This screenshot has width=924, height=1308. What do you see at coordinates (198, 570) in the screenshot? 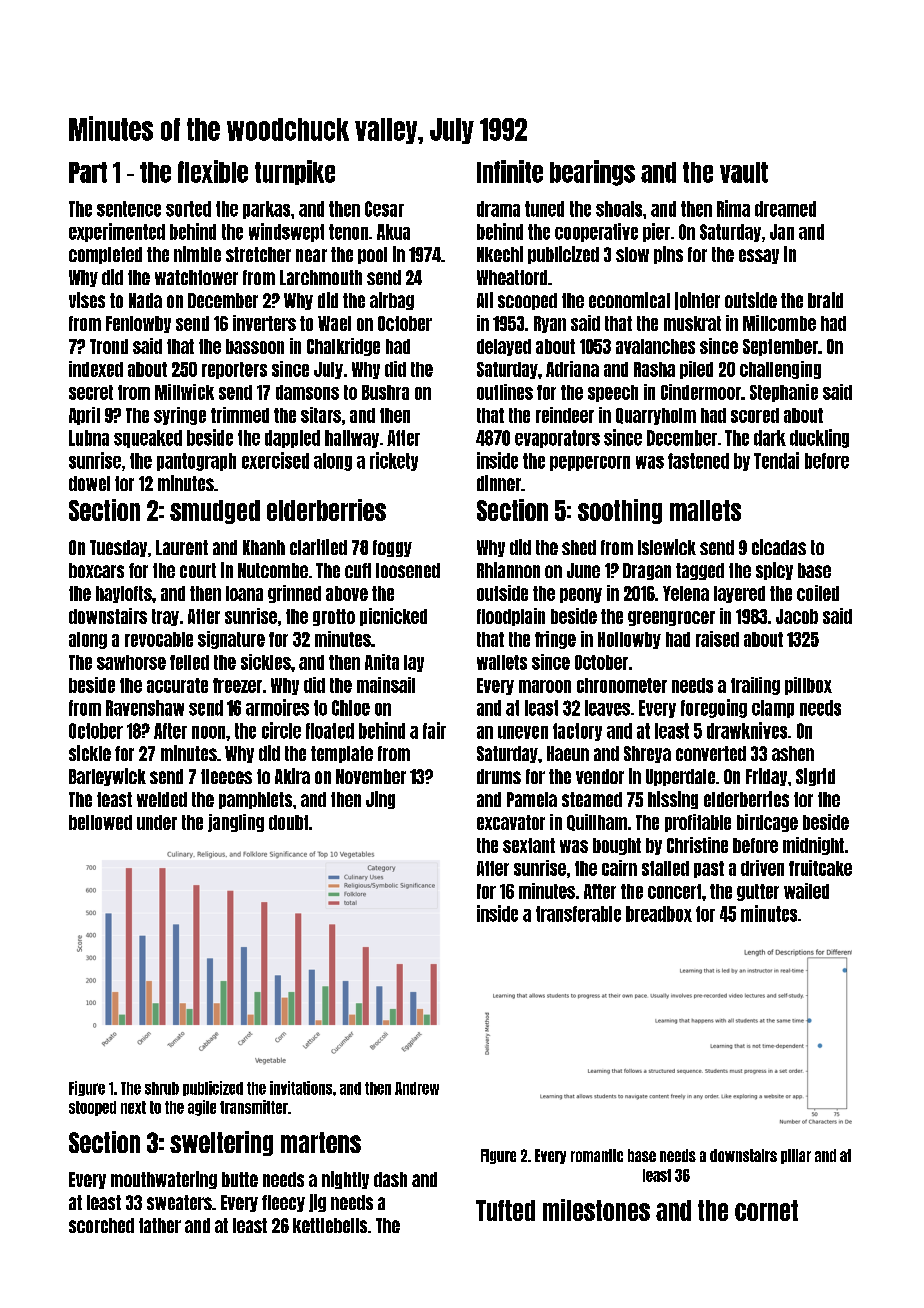
I see `court` at bounding box center [198, 570].
